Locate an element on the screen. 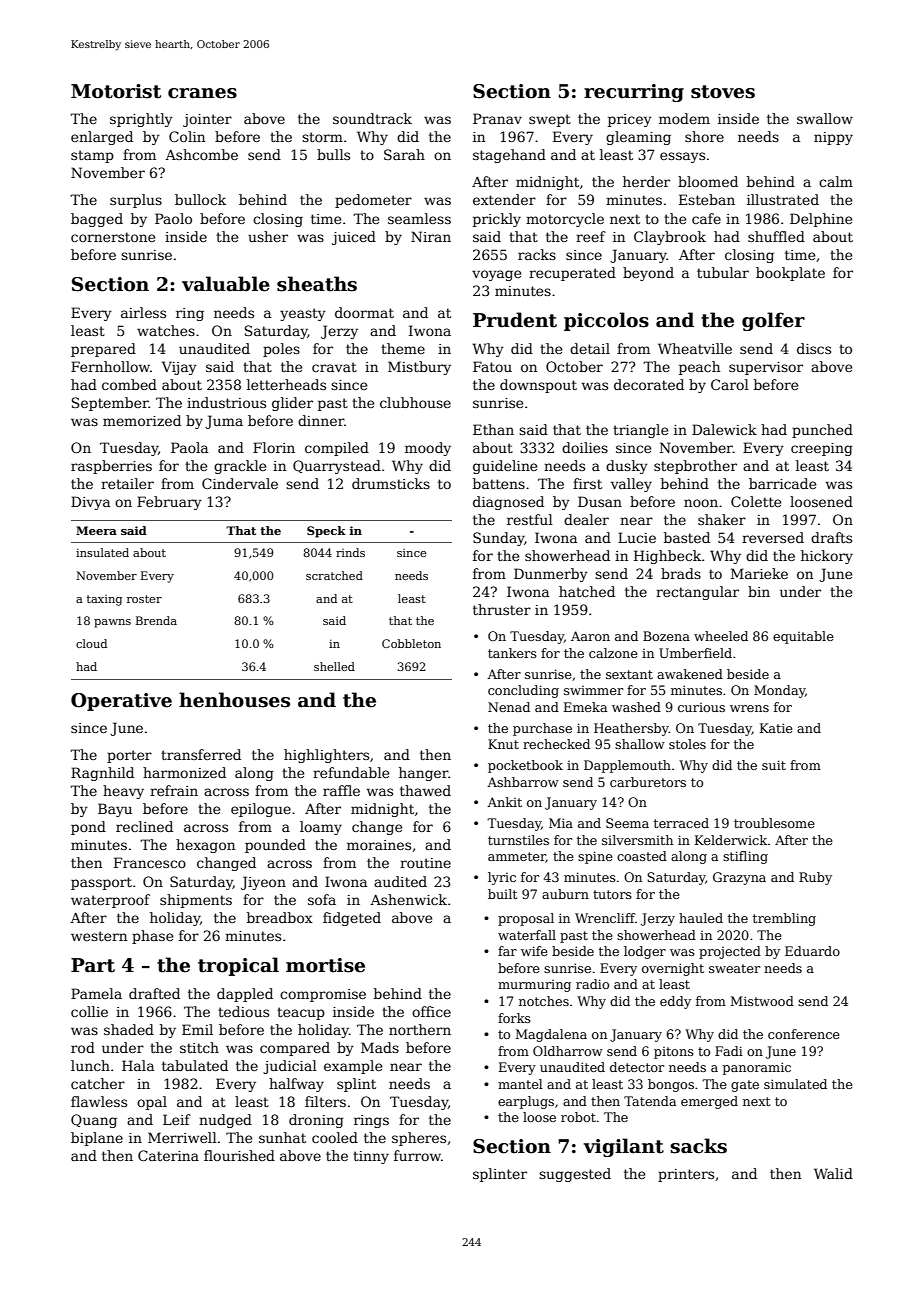 The image size is (924, 1308). drafts is located at coordinates (831, 537).
